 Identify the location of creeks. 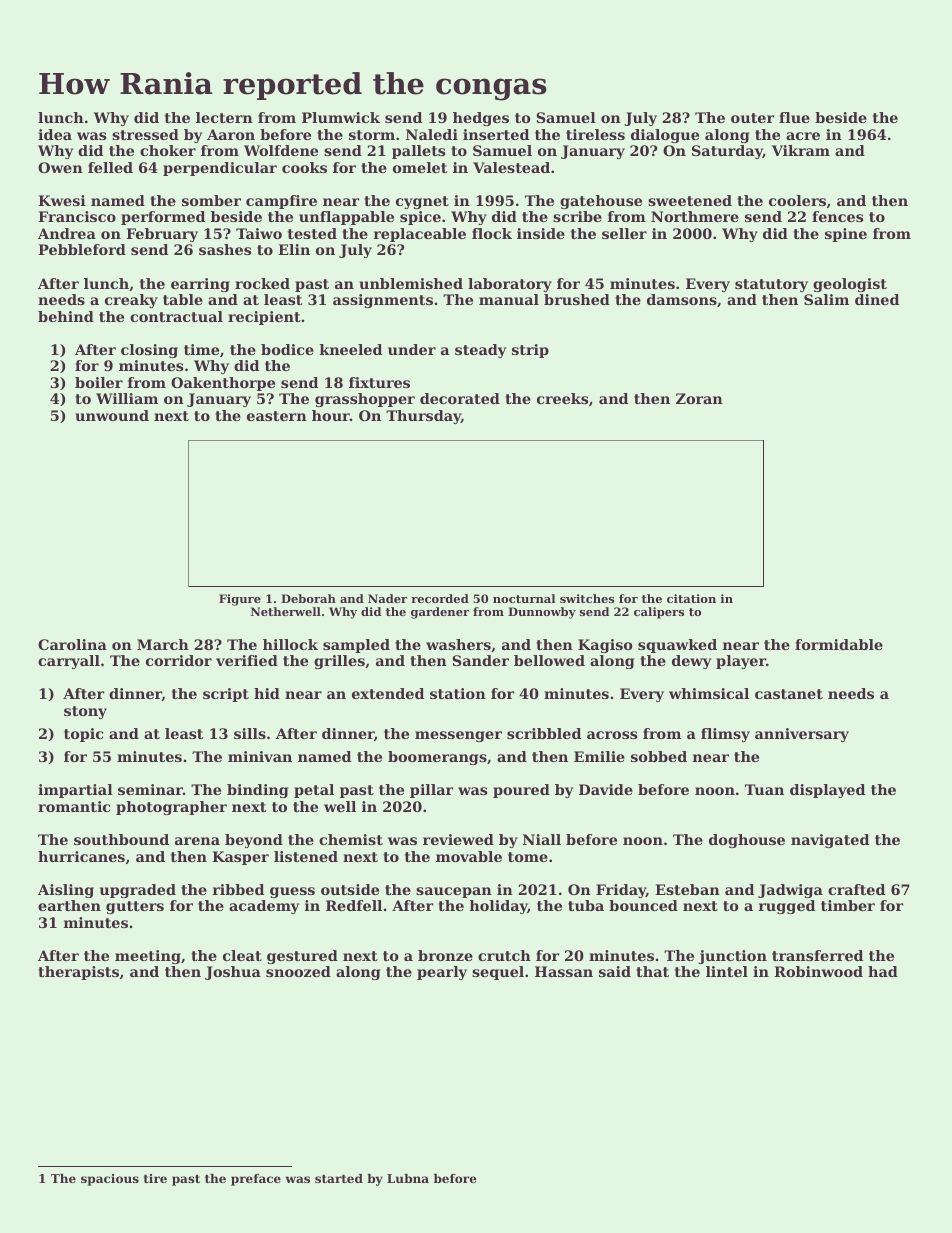
(562, 398).
